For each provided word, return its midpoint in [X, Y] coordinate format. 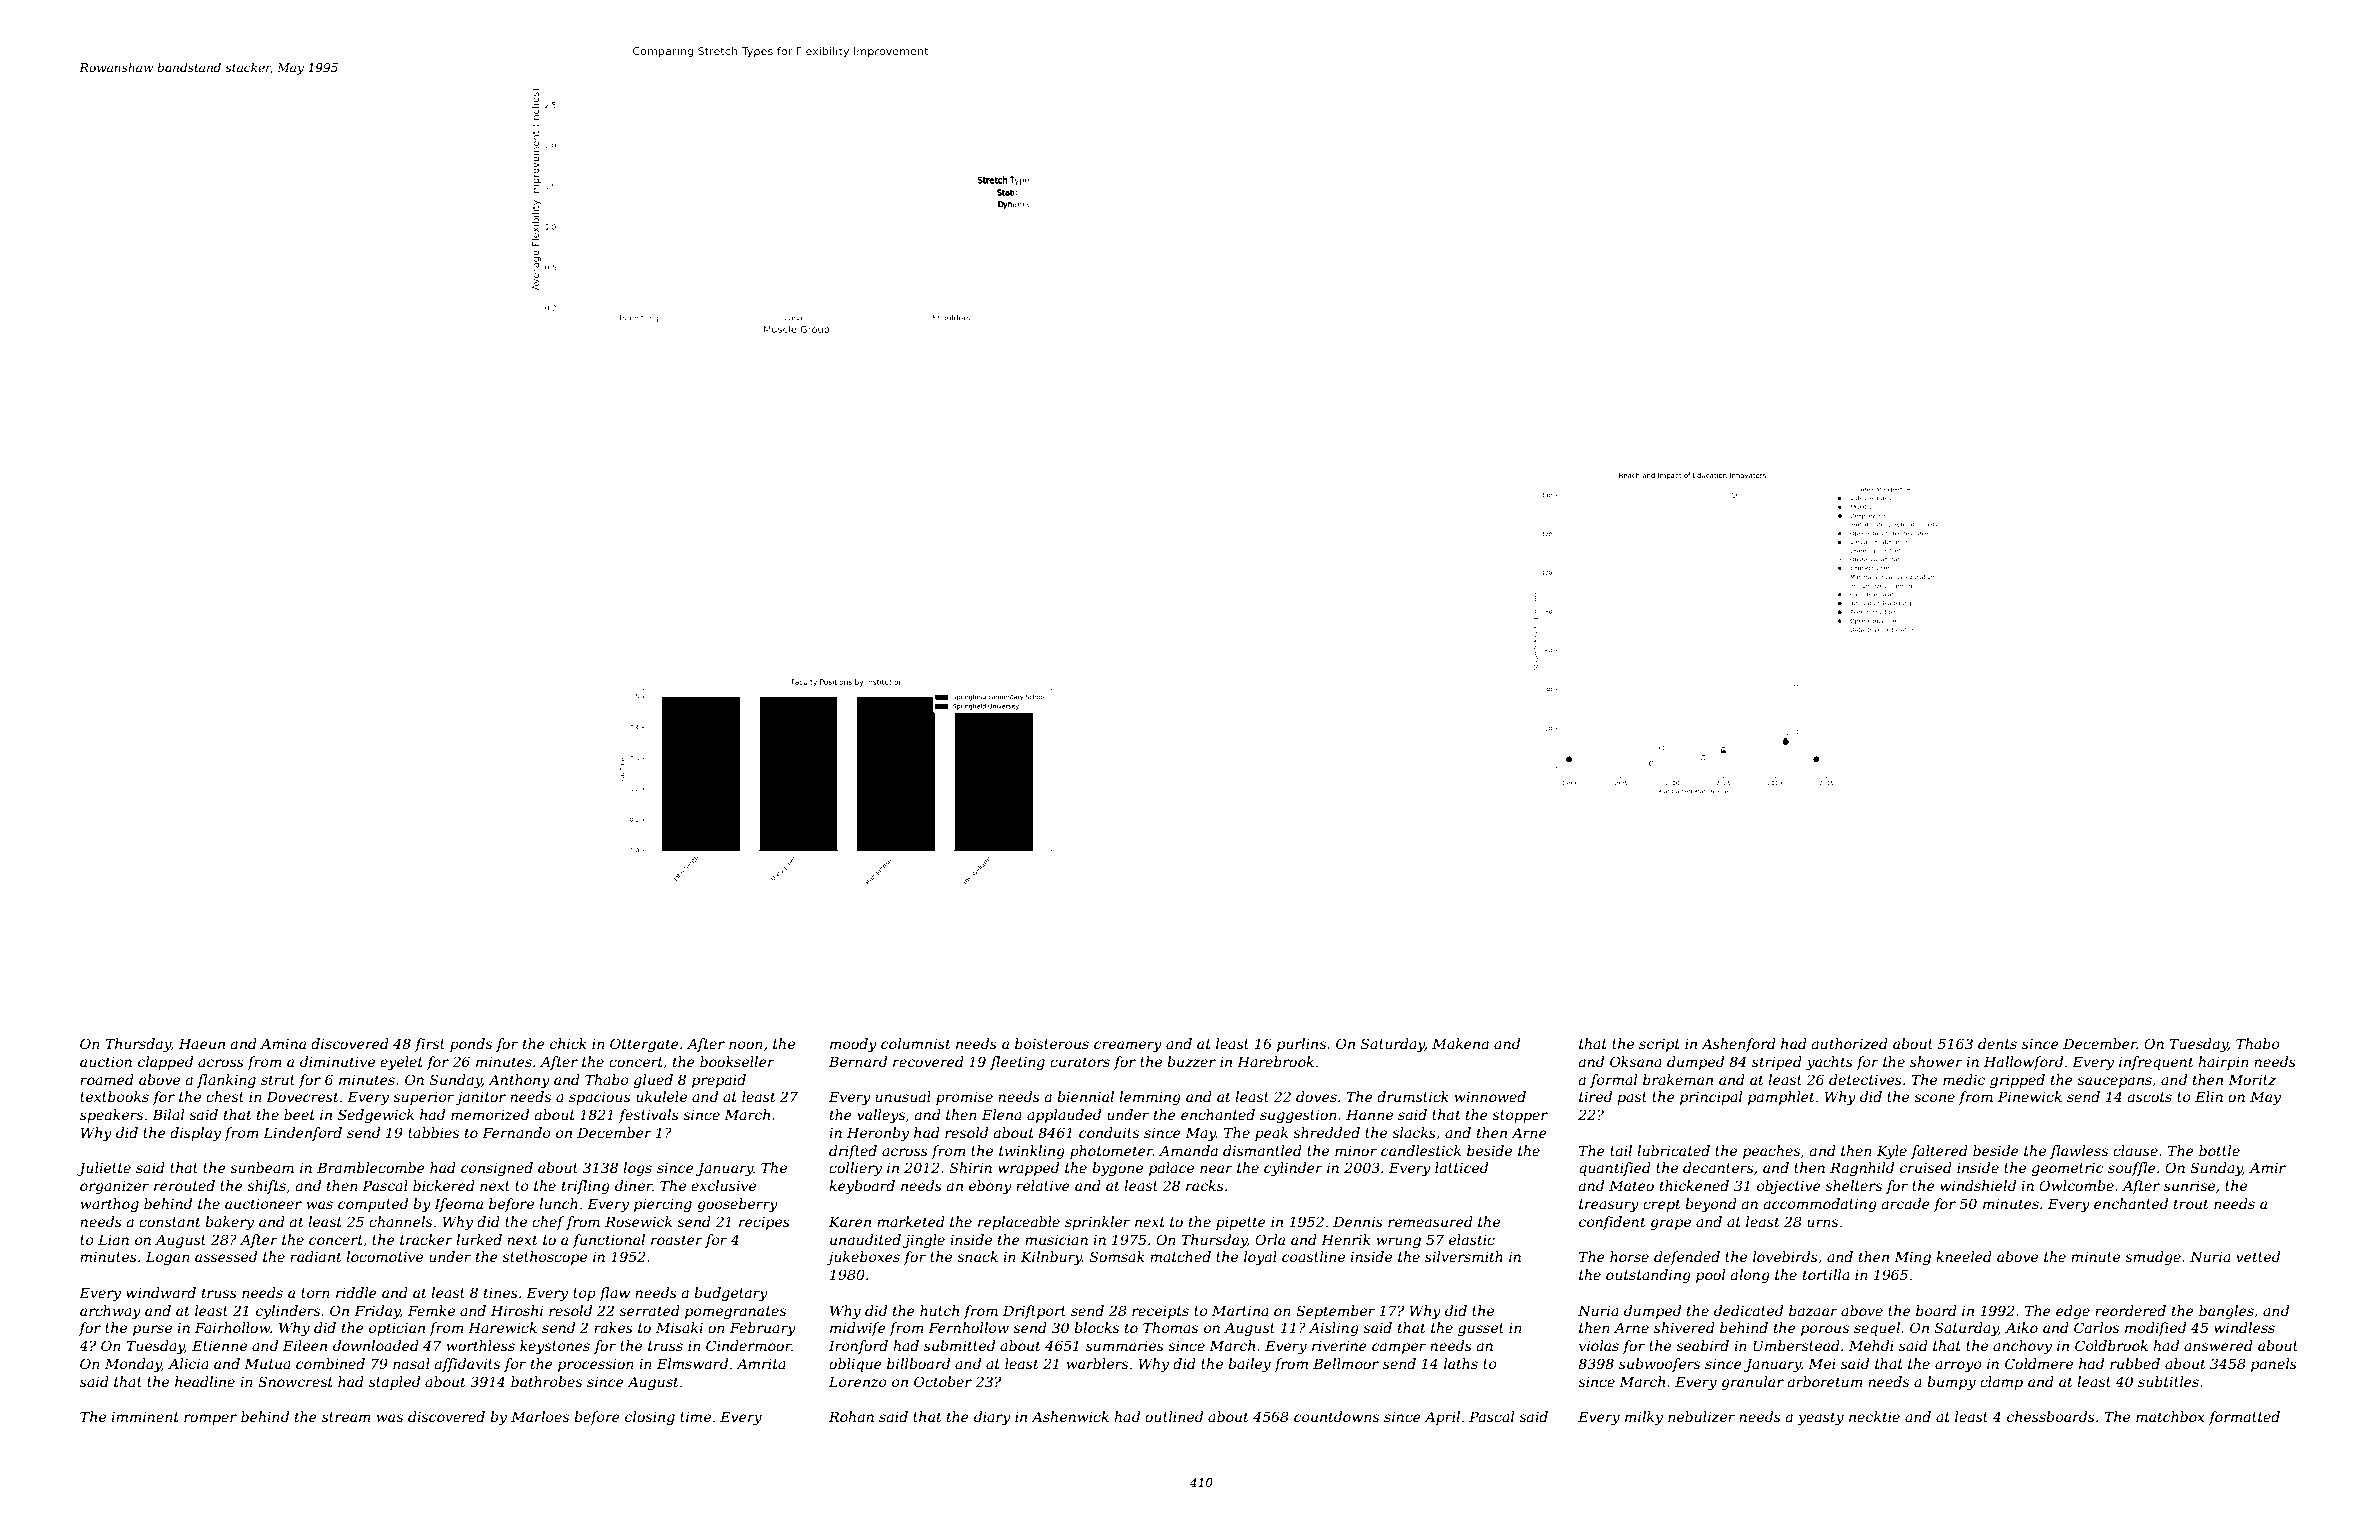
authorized [1850, 1044]
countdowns [1336, 1416]
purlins [1301, 1045]
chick [568, 1043]
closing [650, 1418]
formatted [2244, 1418]
